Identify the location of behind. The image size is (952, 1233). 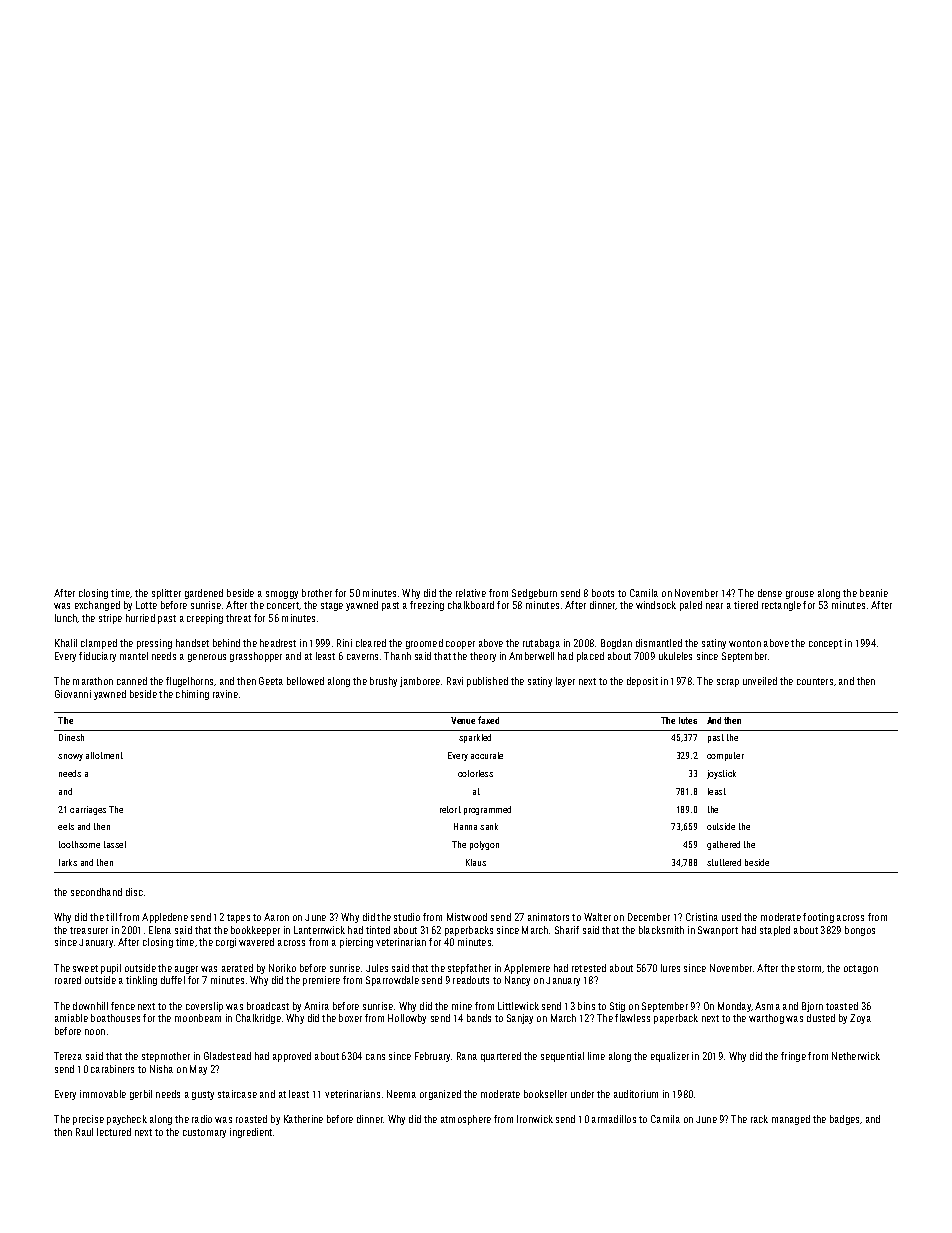
(226, 643).
